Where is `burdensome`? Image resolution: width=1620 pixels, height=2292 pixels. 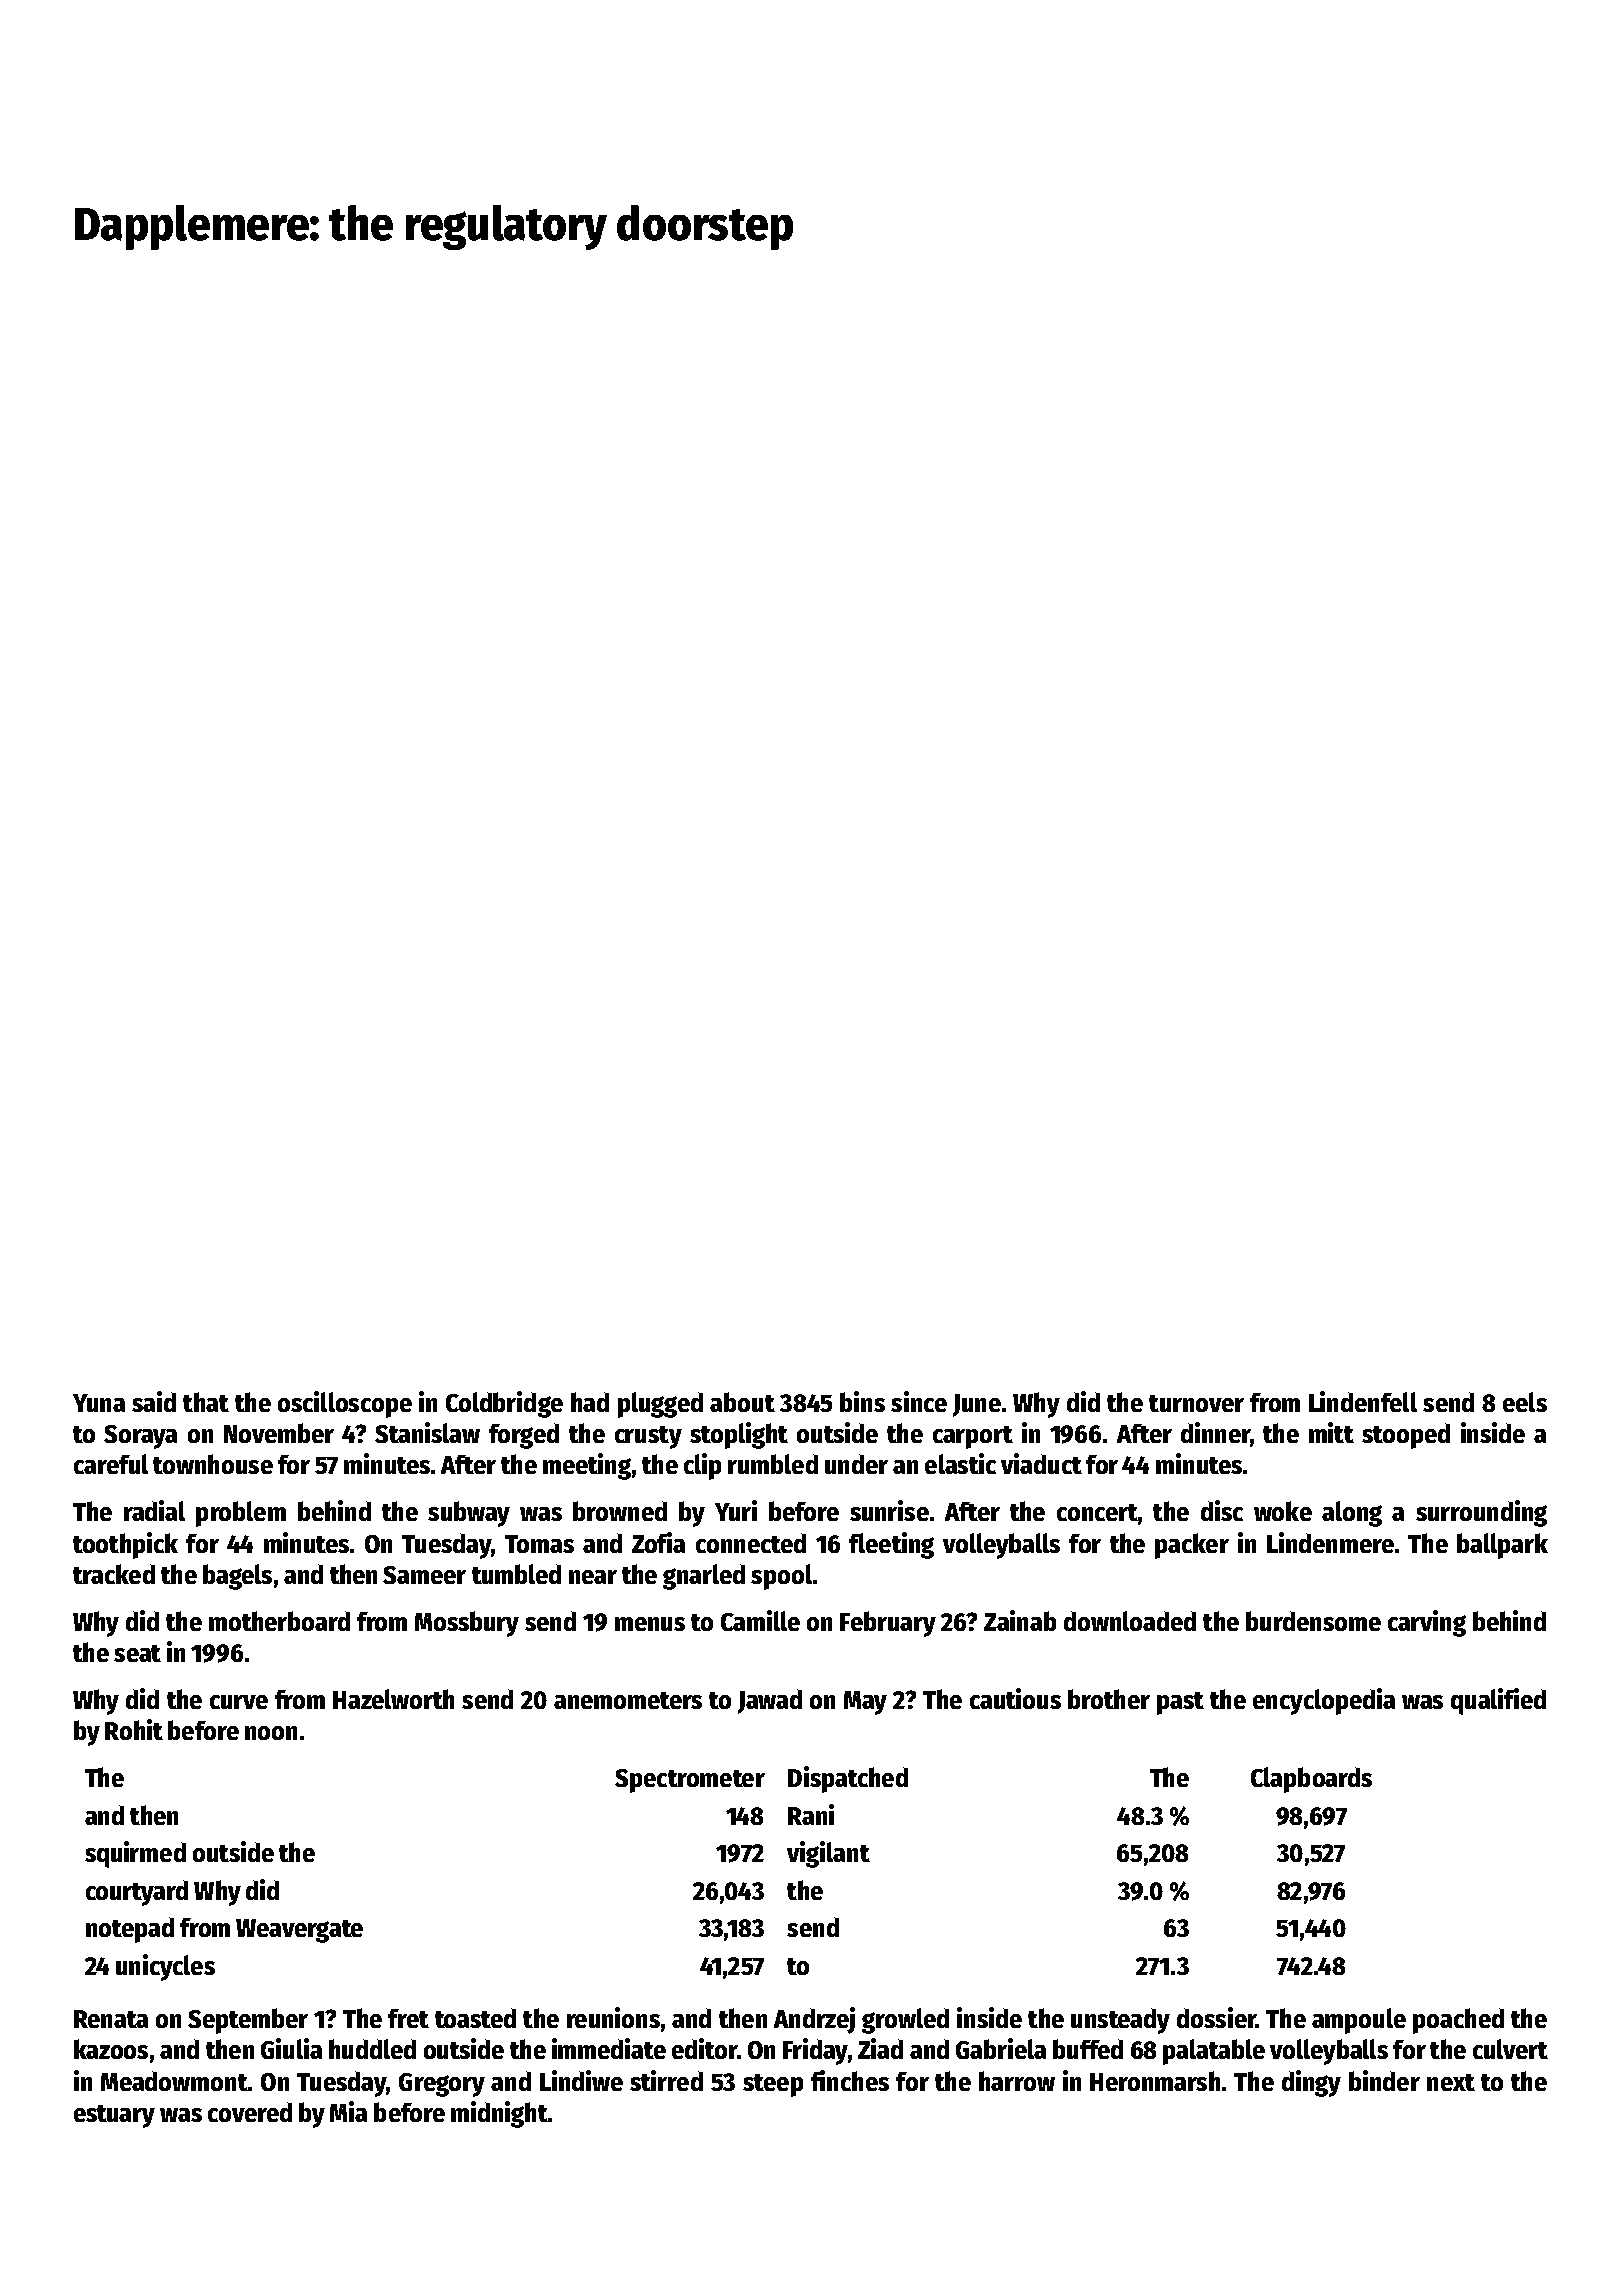 burdensome is located at coordinates (1313, 1621).
